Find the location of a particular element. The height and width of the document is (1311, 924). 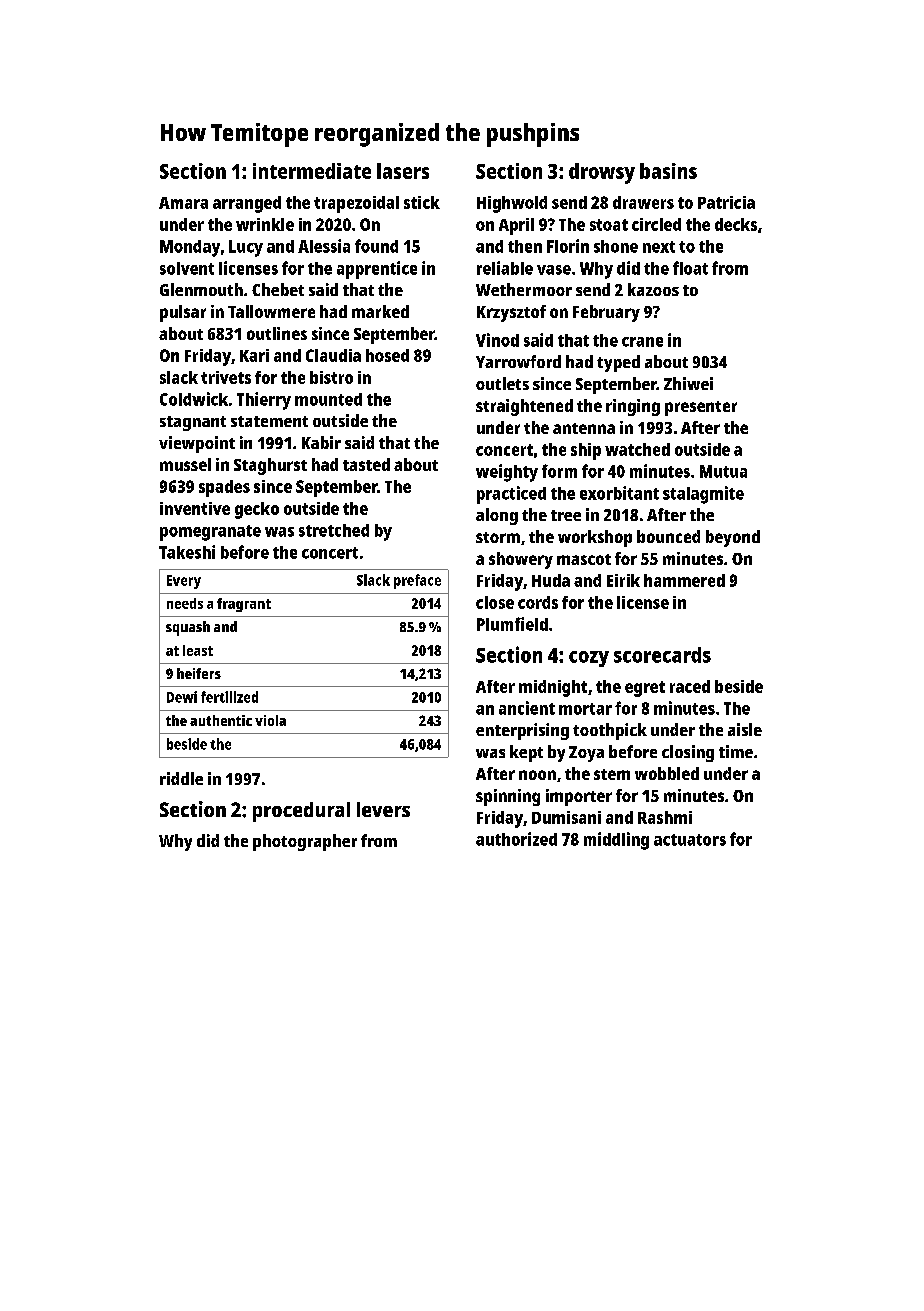

Eirik is located at coordinates (623, 580).
